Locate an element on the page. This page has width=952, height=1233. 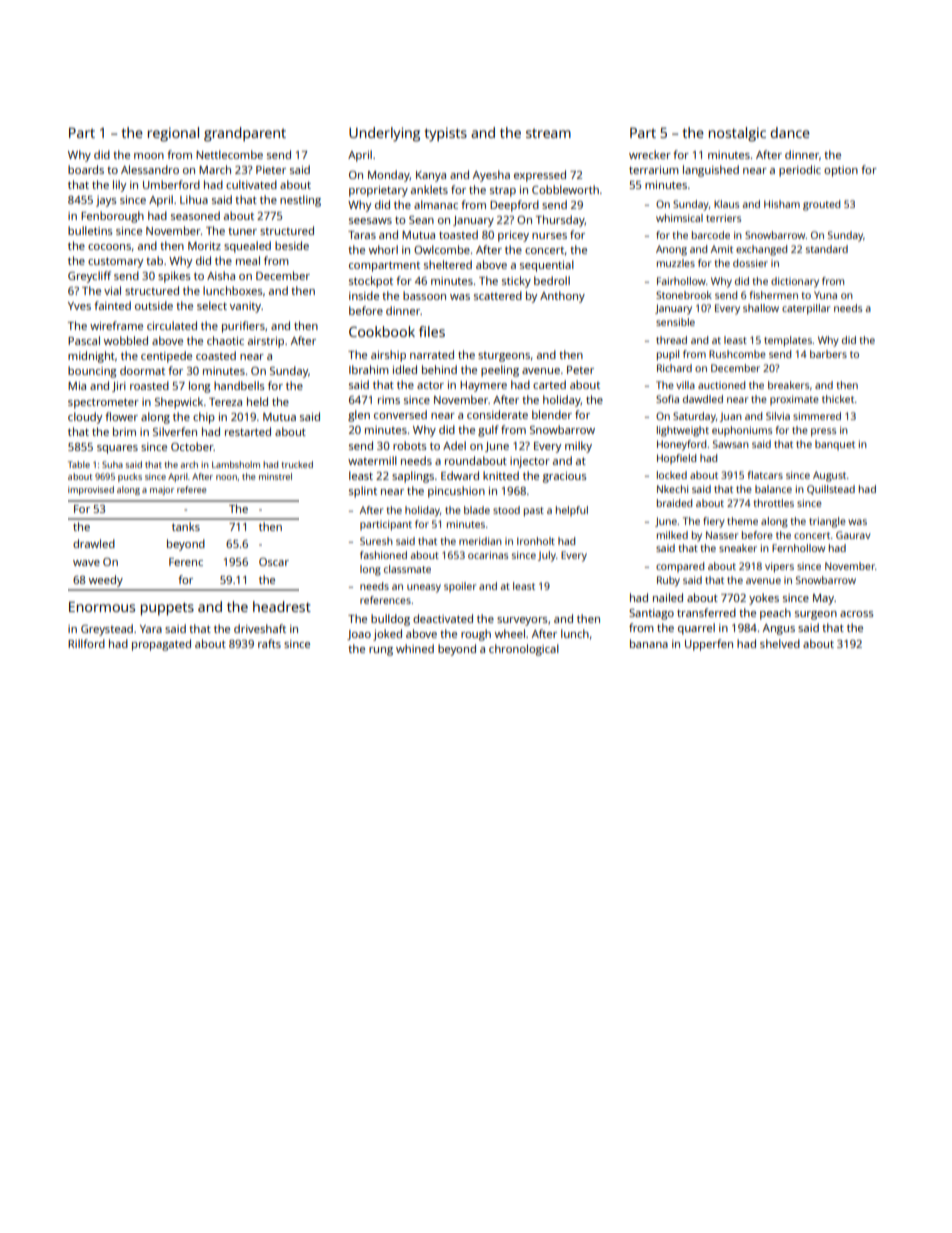
uneasy is located at coordinates (424, 588).
